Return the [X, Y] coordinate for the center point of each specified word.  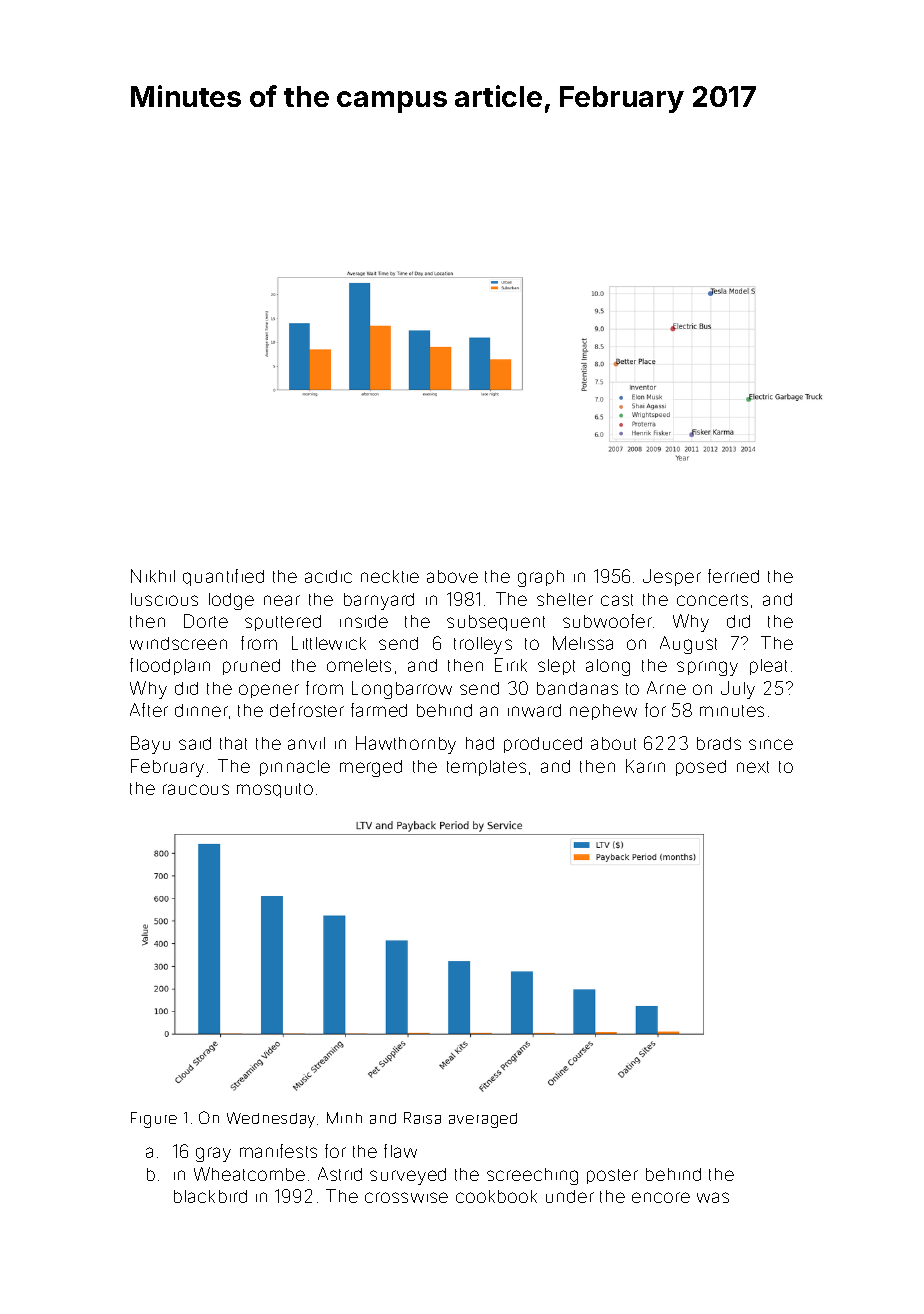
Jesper [672, 577]
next [753, 767]
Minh [344, 1118]
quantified [223, 577]
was [713, 1197]
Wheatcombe [249, 1174]
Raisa [422, 1118]
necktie [390, 576]
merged [371, 768]
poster [612, 1176]
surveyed [408, 1176]
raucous [196, 789]
